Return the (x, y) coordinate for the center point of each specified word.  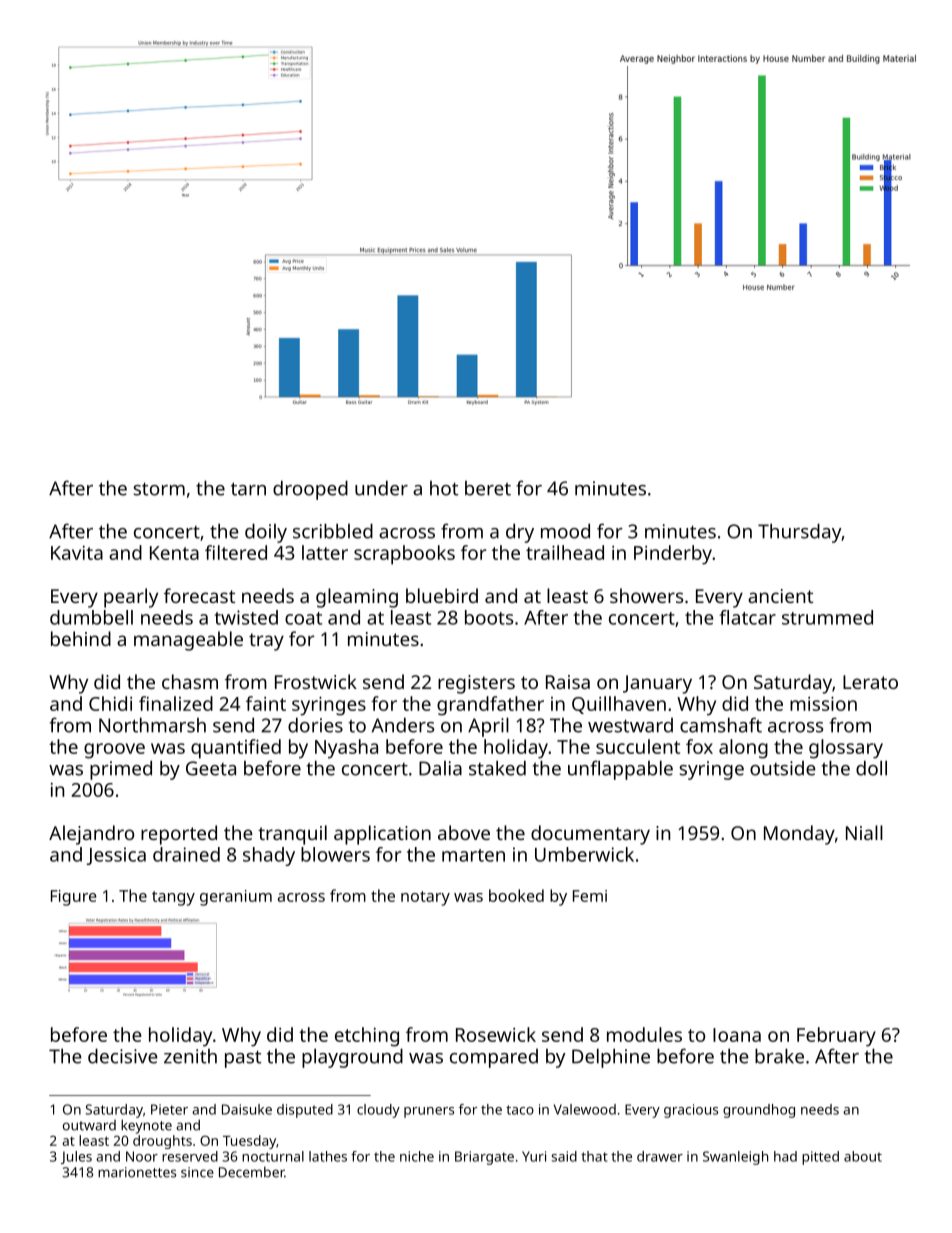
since (197, 1172)
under (381, 488)
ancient (780, 596)
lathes (328, 1156)
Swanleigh (735, 1158)
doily (266, 533)
